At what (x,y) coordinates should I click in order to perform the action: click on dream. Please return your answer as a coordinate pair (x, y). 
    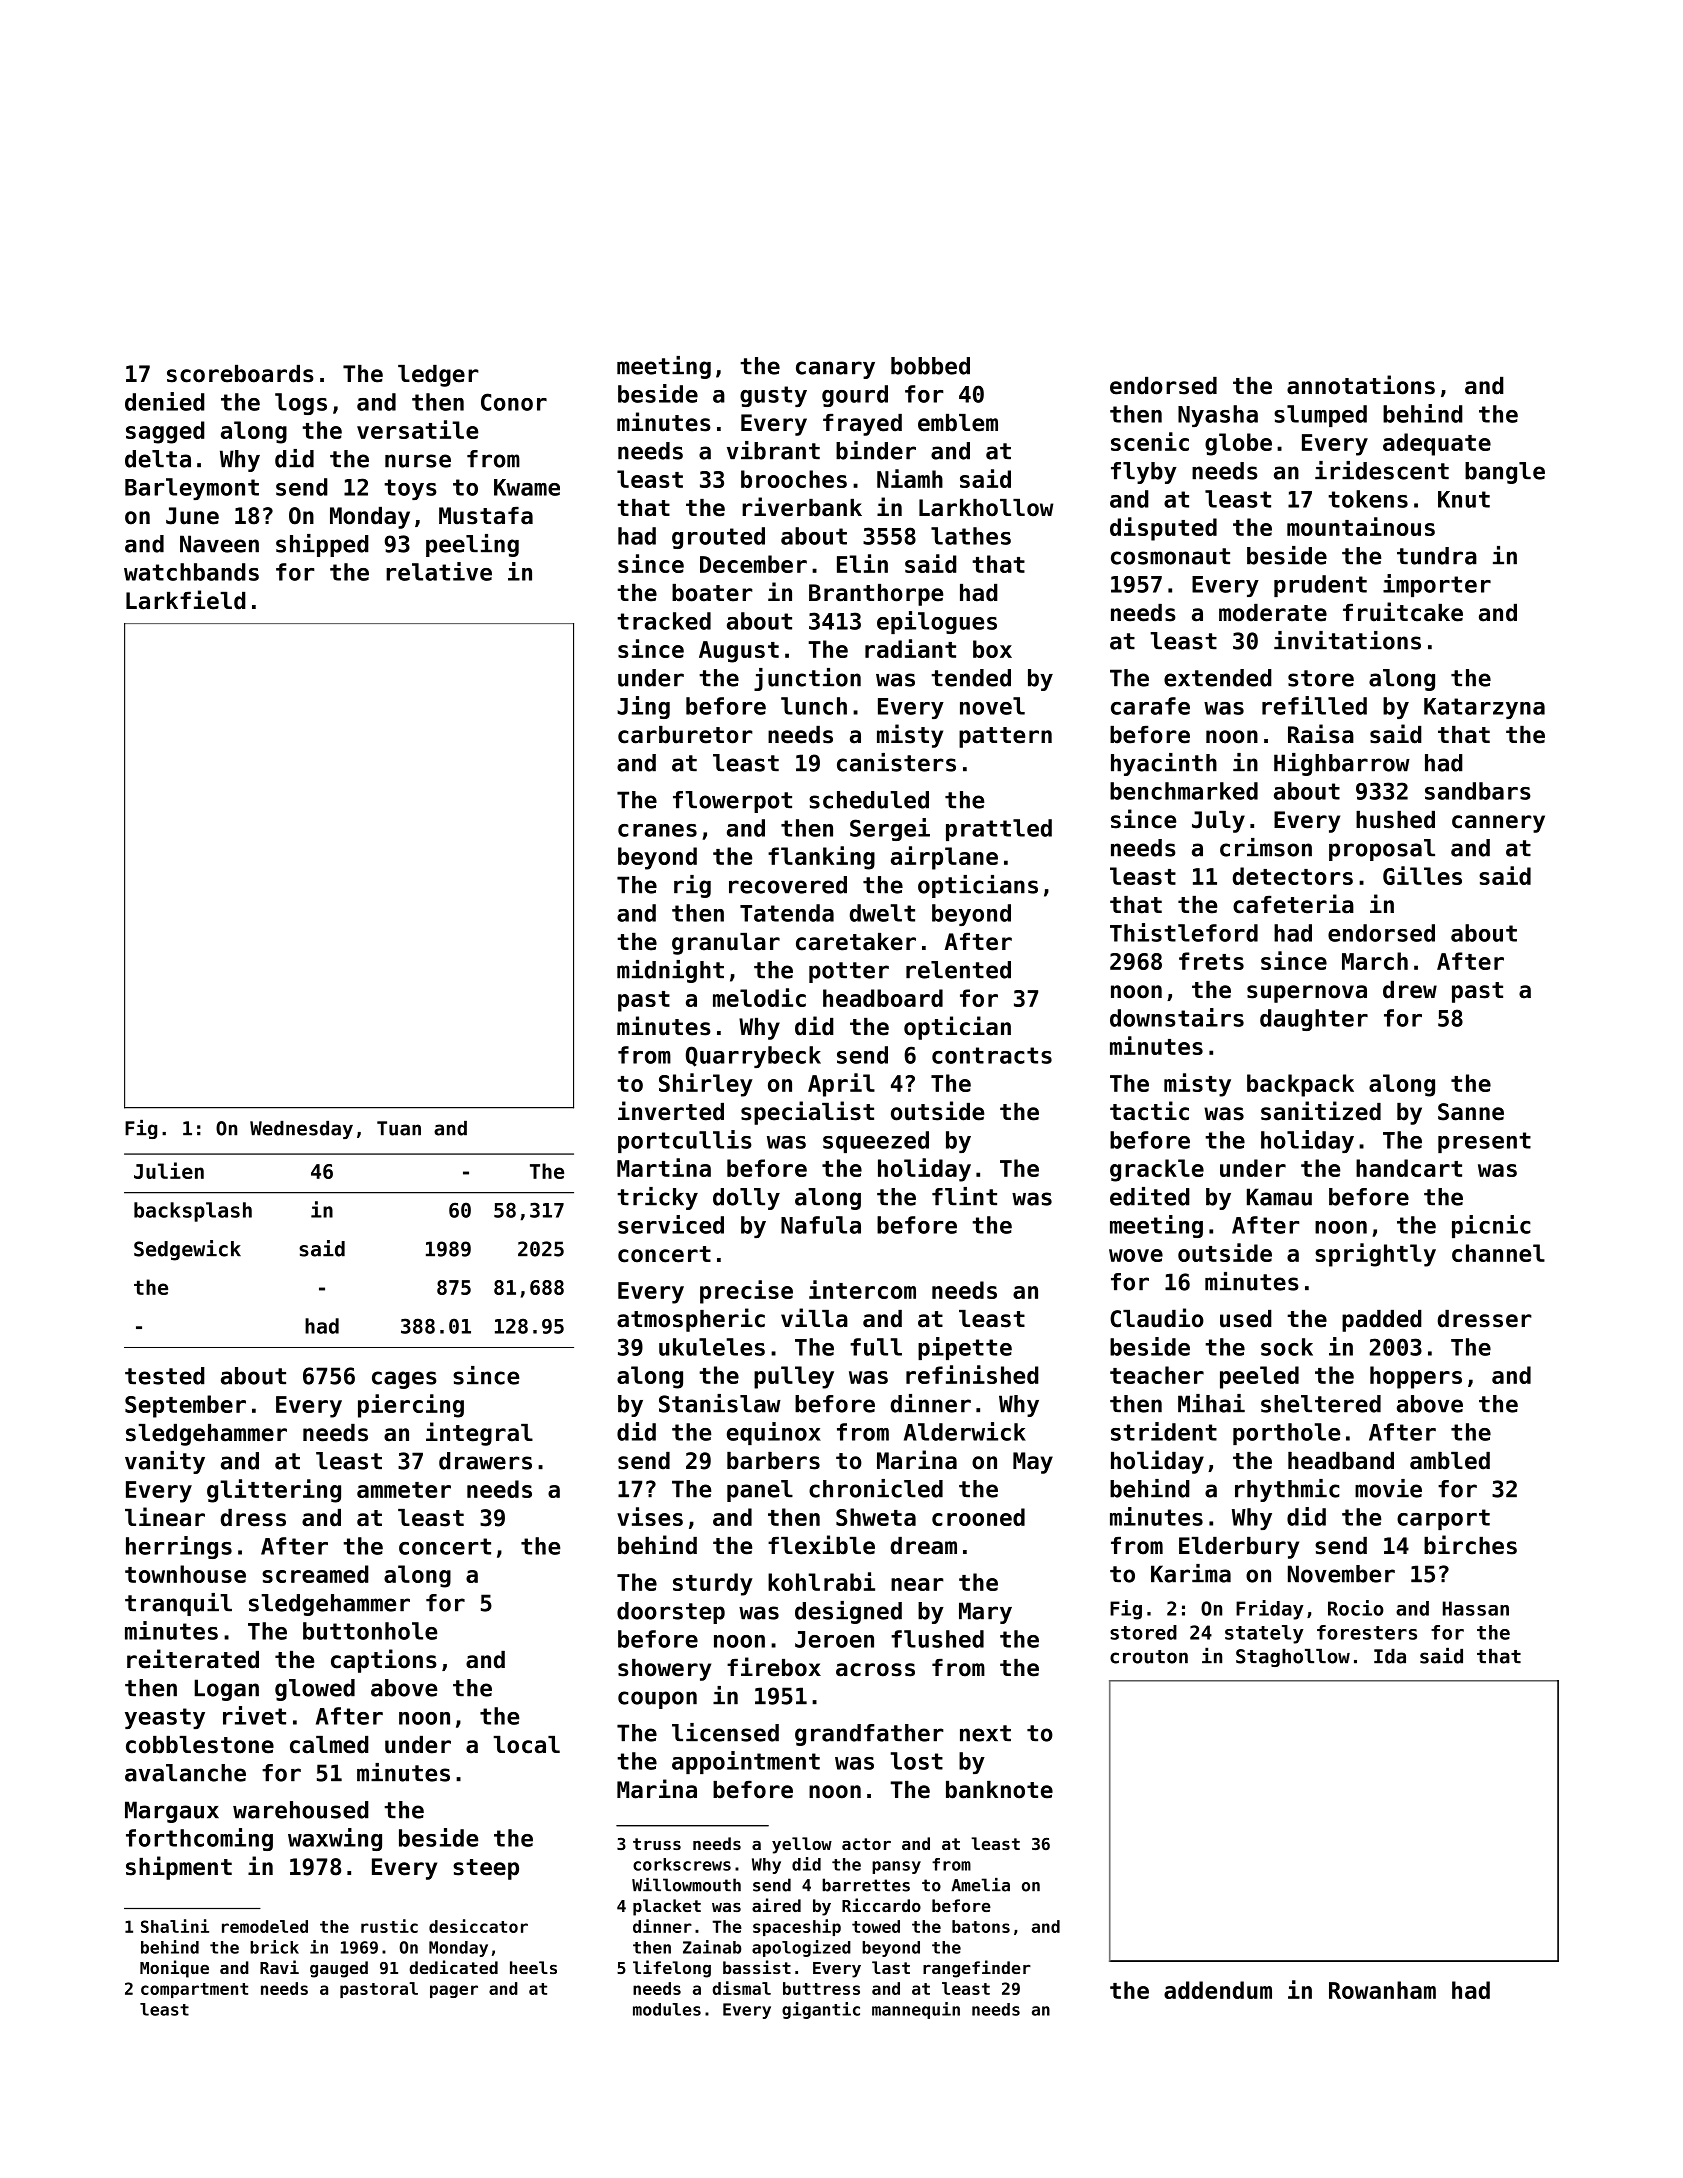
    Looking at the image, I should click on (924, 1546).
